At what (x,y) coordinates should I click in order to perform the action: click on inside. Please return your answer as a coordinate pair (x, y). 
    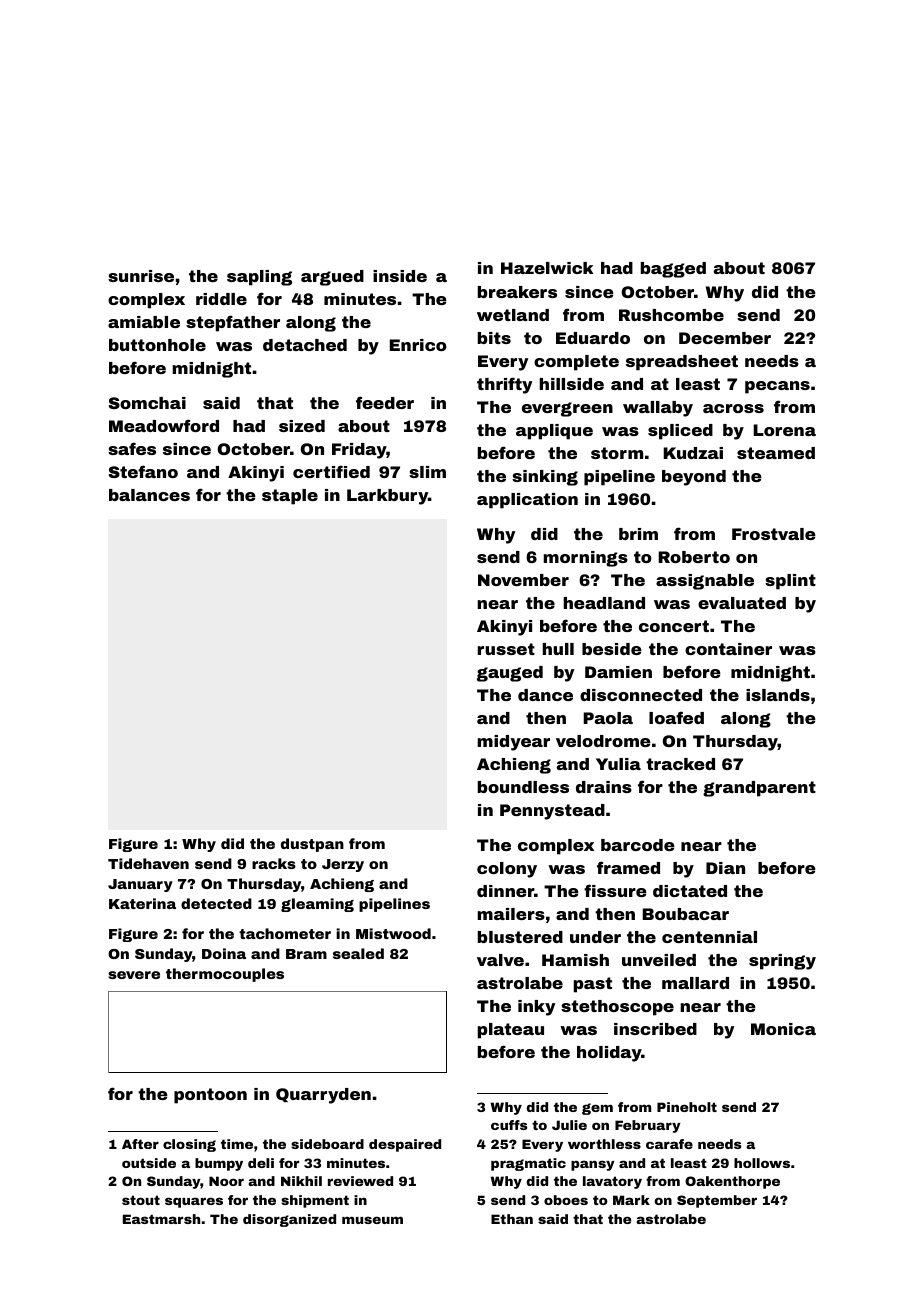
    Looking at the image, I should click on (400, 276).
